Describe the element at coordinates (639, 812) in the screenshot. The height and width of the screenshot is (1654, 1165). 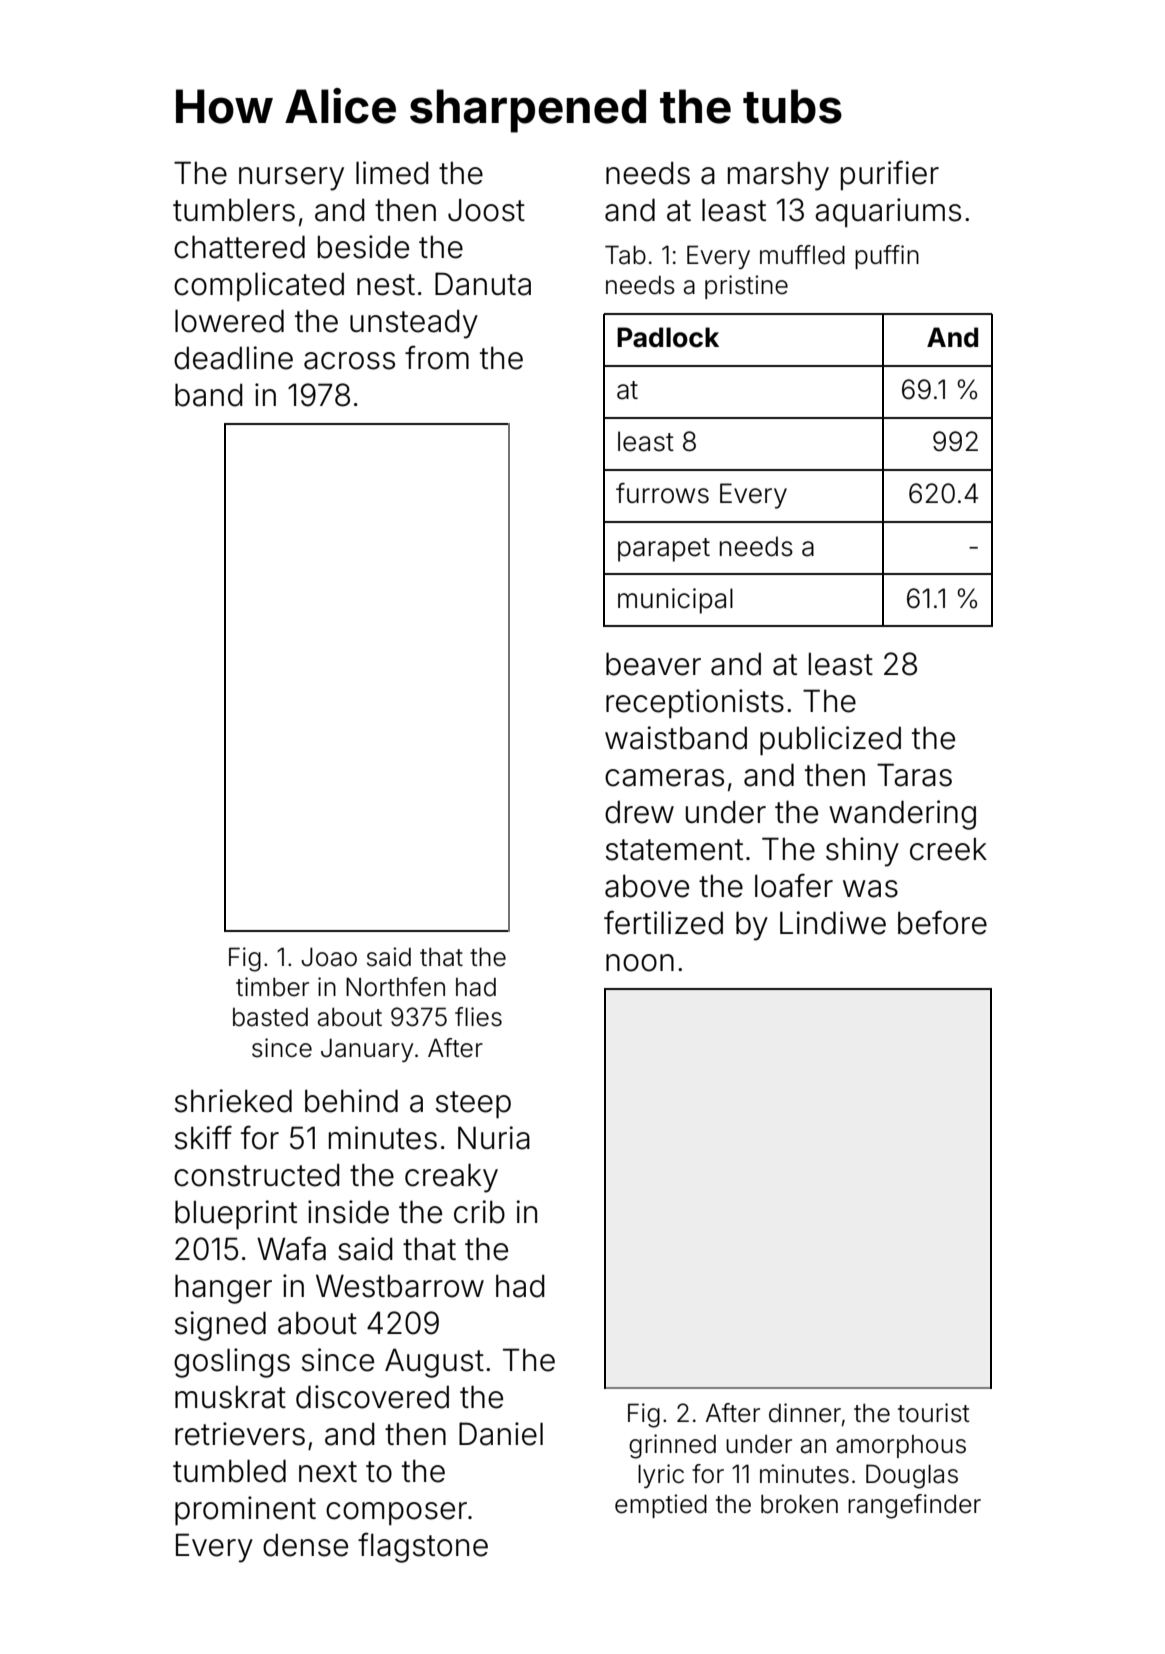
I see `drew` at that location.
